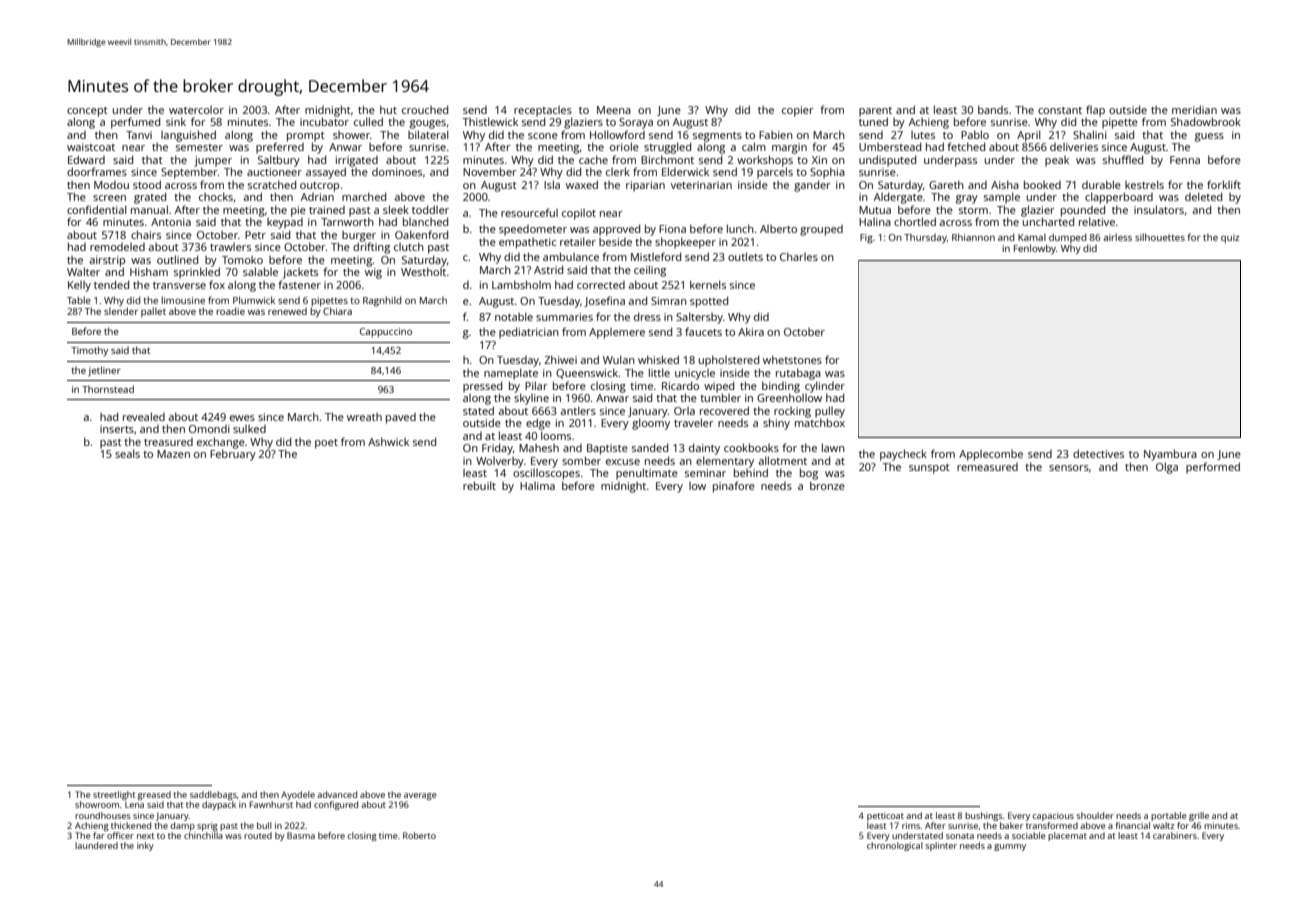  I want to click on streetlight, so click(114, 795).
